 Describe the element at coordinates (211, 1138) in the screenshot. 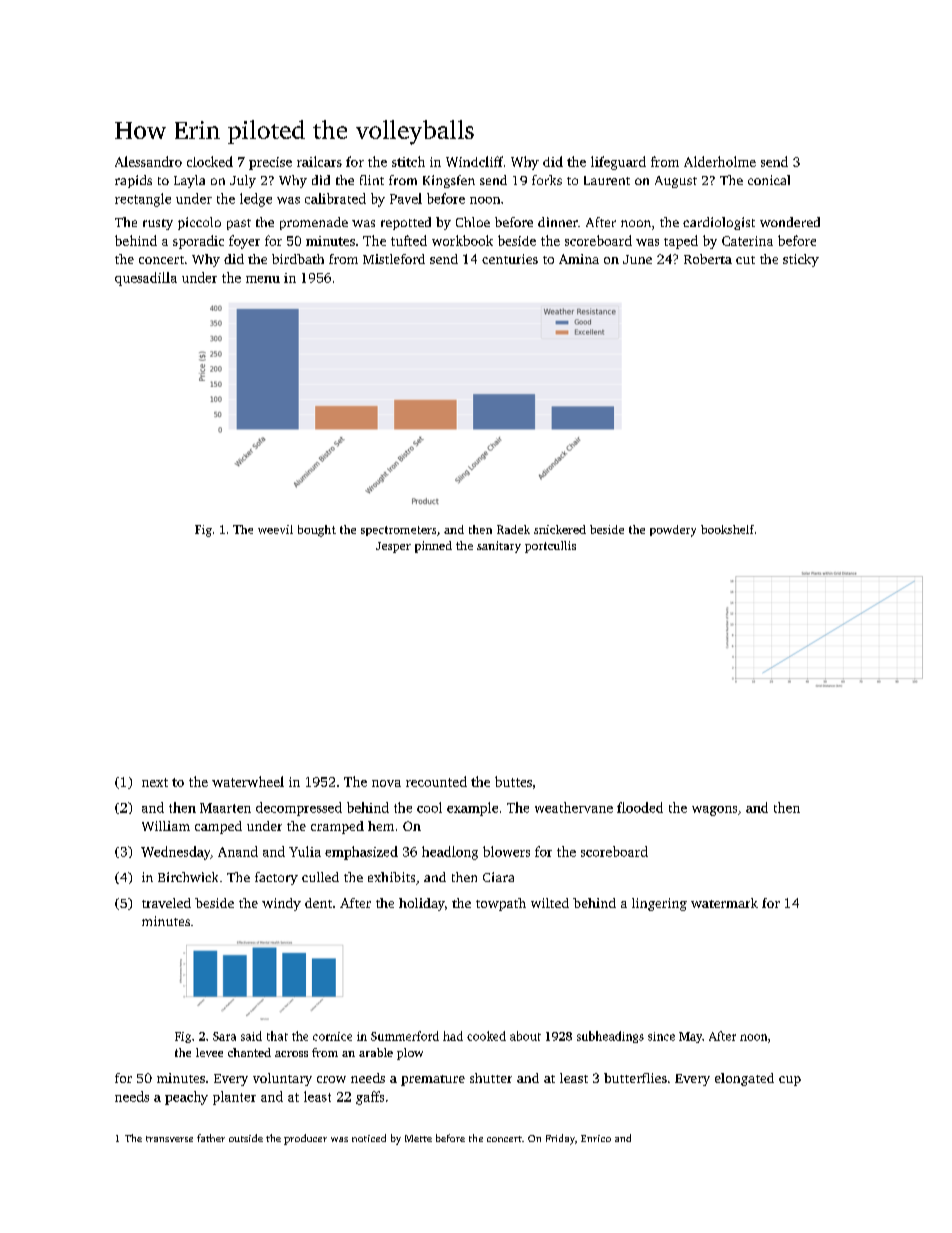

I see `father` at that location.
